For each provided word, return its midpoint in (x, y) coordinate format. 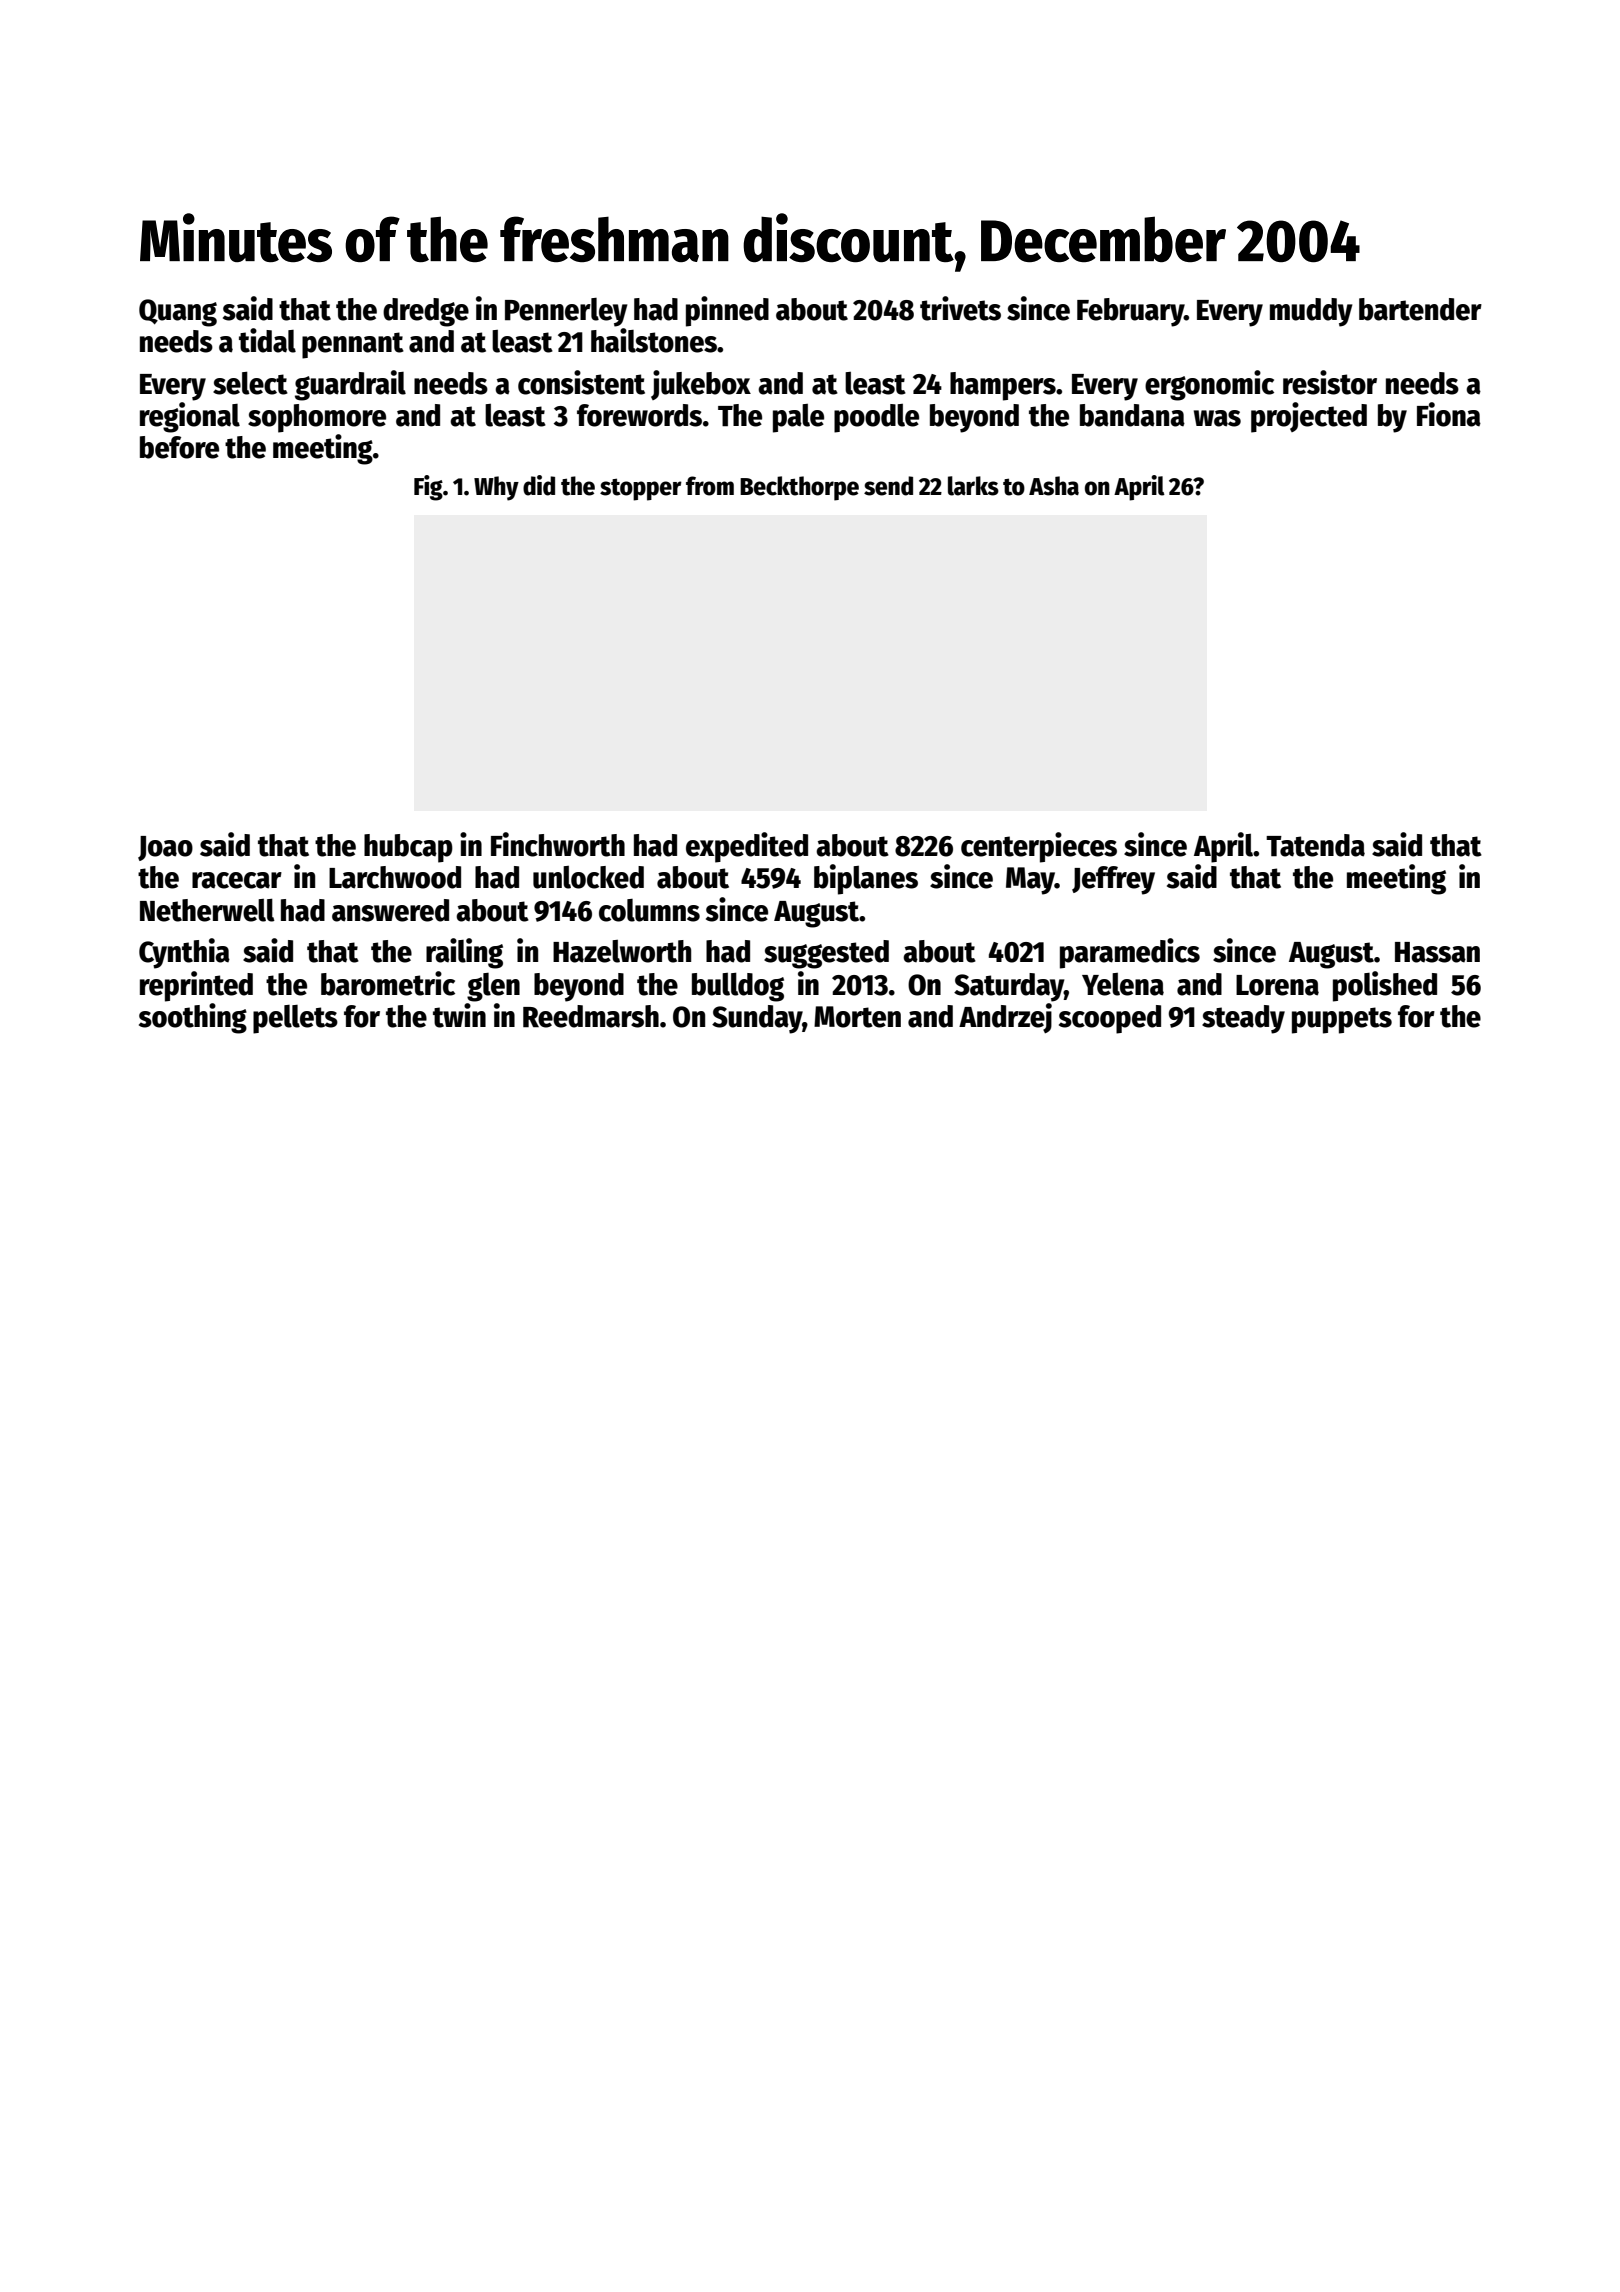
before (179, 447)
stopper (641, 489)
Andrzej (1005, 1018)
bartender (1420, 309)
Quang (178, 313)
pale (798, 418)
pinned (727, 311)
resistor (1330, 382)
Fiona (1449, 414)
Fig (428, 488)
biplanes (866, 879)
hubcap (408, 848)
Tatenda (1315, 845)
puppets (1342, 1020)
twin (459, 1015)
